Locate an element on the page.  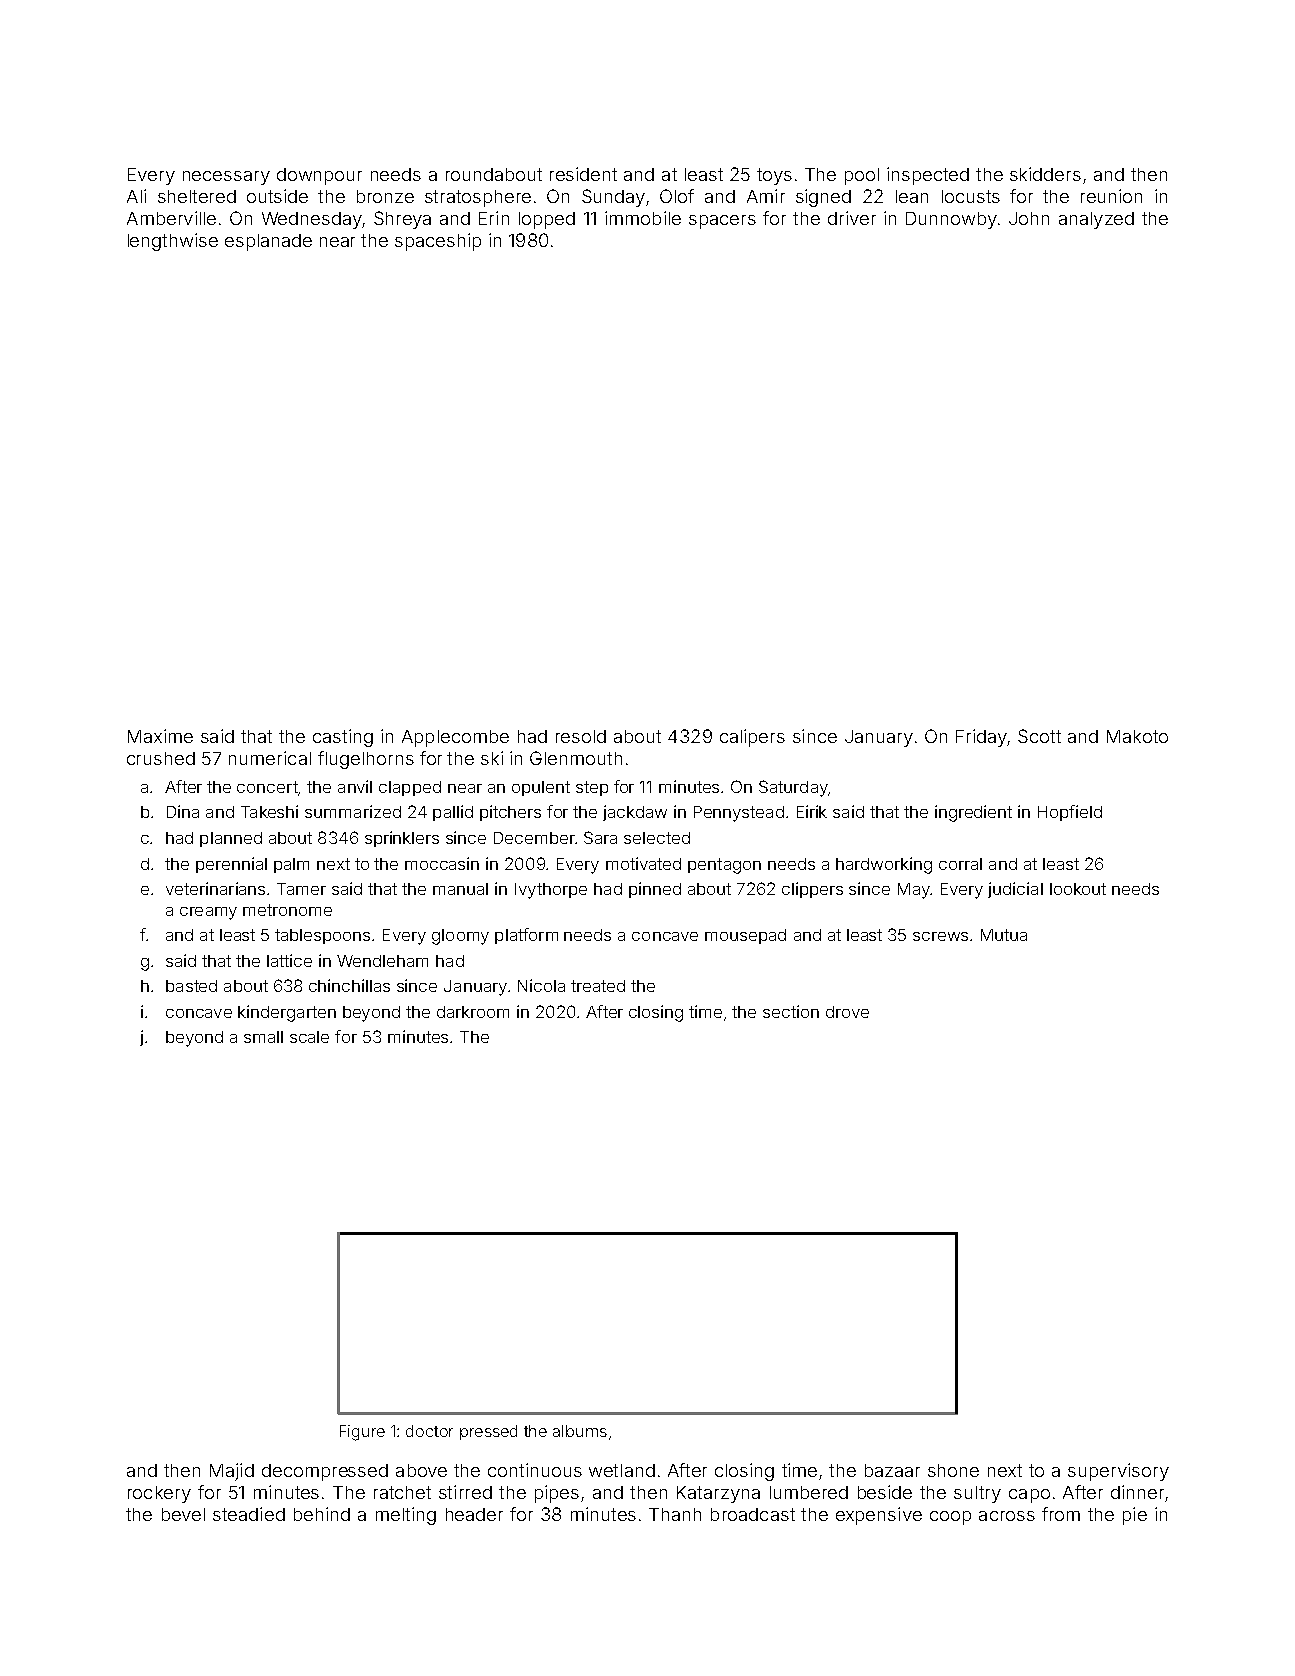
Majid is located at coordinates (232, 1472).
